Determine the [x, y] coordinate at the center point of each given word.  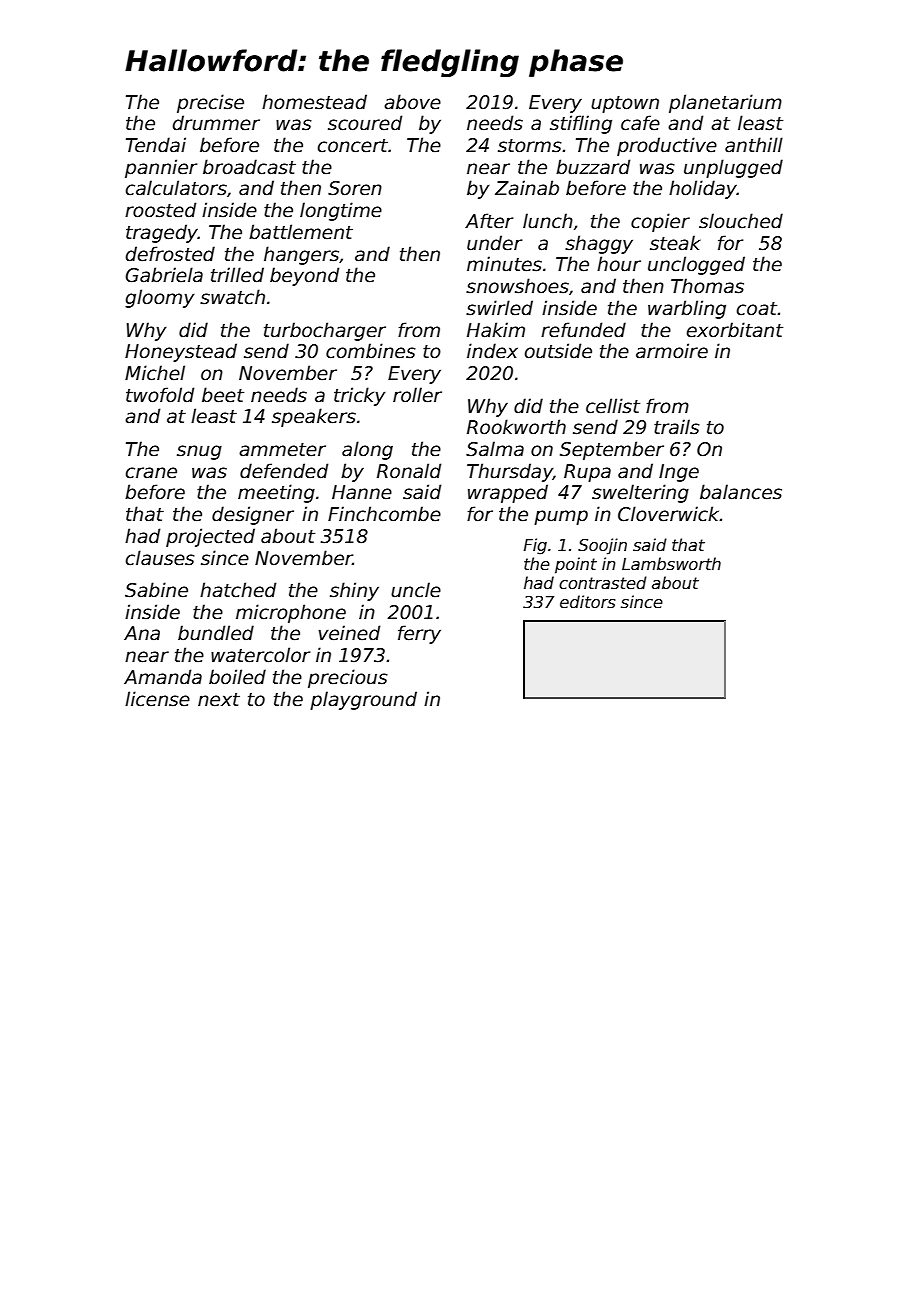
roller [417, 395]
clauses [160, 558]
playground [363, 700]
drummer [216, 123]
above [412, 102]
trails [677, 427]
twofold [160, 395]
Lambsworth [671, 563]
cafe [640, 123]
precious [348, 678]
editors [588, 602]
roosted [160, 210]
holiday [703, 189]
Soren [355, 188]
